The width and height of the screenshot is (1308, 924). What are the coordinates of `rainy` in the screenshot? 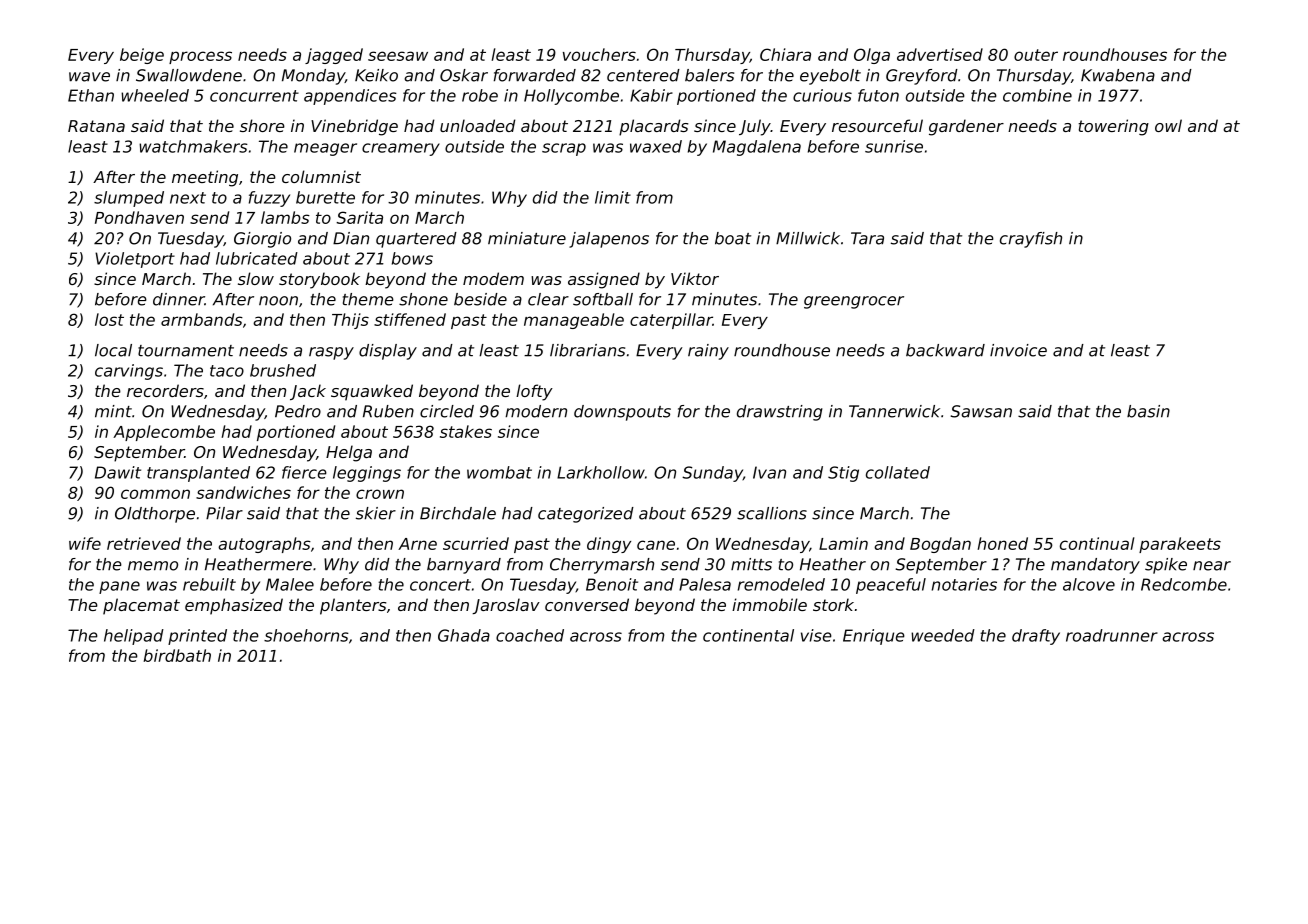 It's located at (708, 352).
